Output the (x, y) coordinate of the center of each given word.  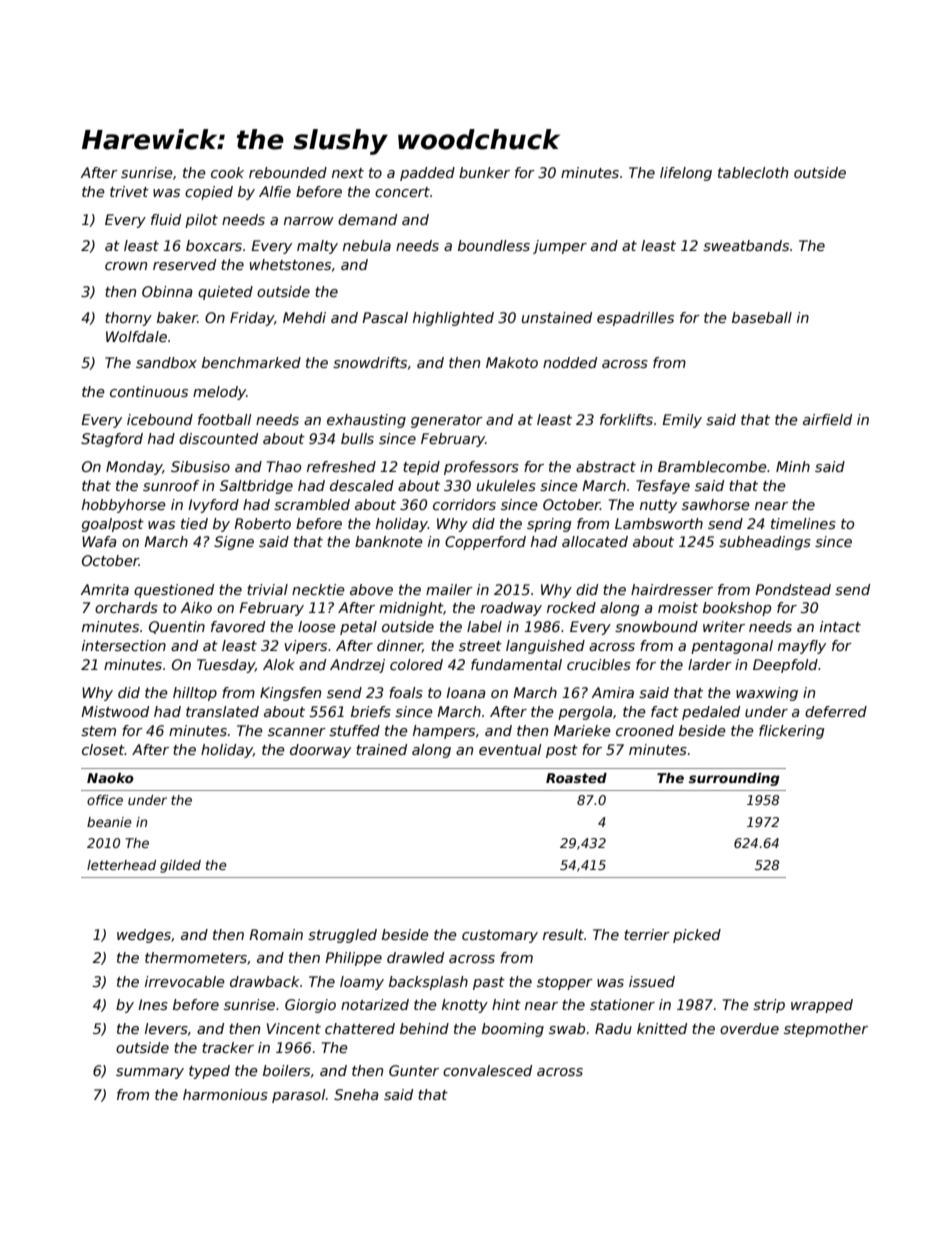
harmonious (225, 1094)
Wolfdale (136, 336)
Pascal (385, 317)
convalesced (487, 1070)
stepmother (826, 1030)
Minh (793, 466)
